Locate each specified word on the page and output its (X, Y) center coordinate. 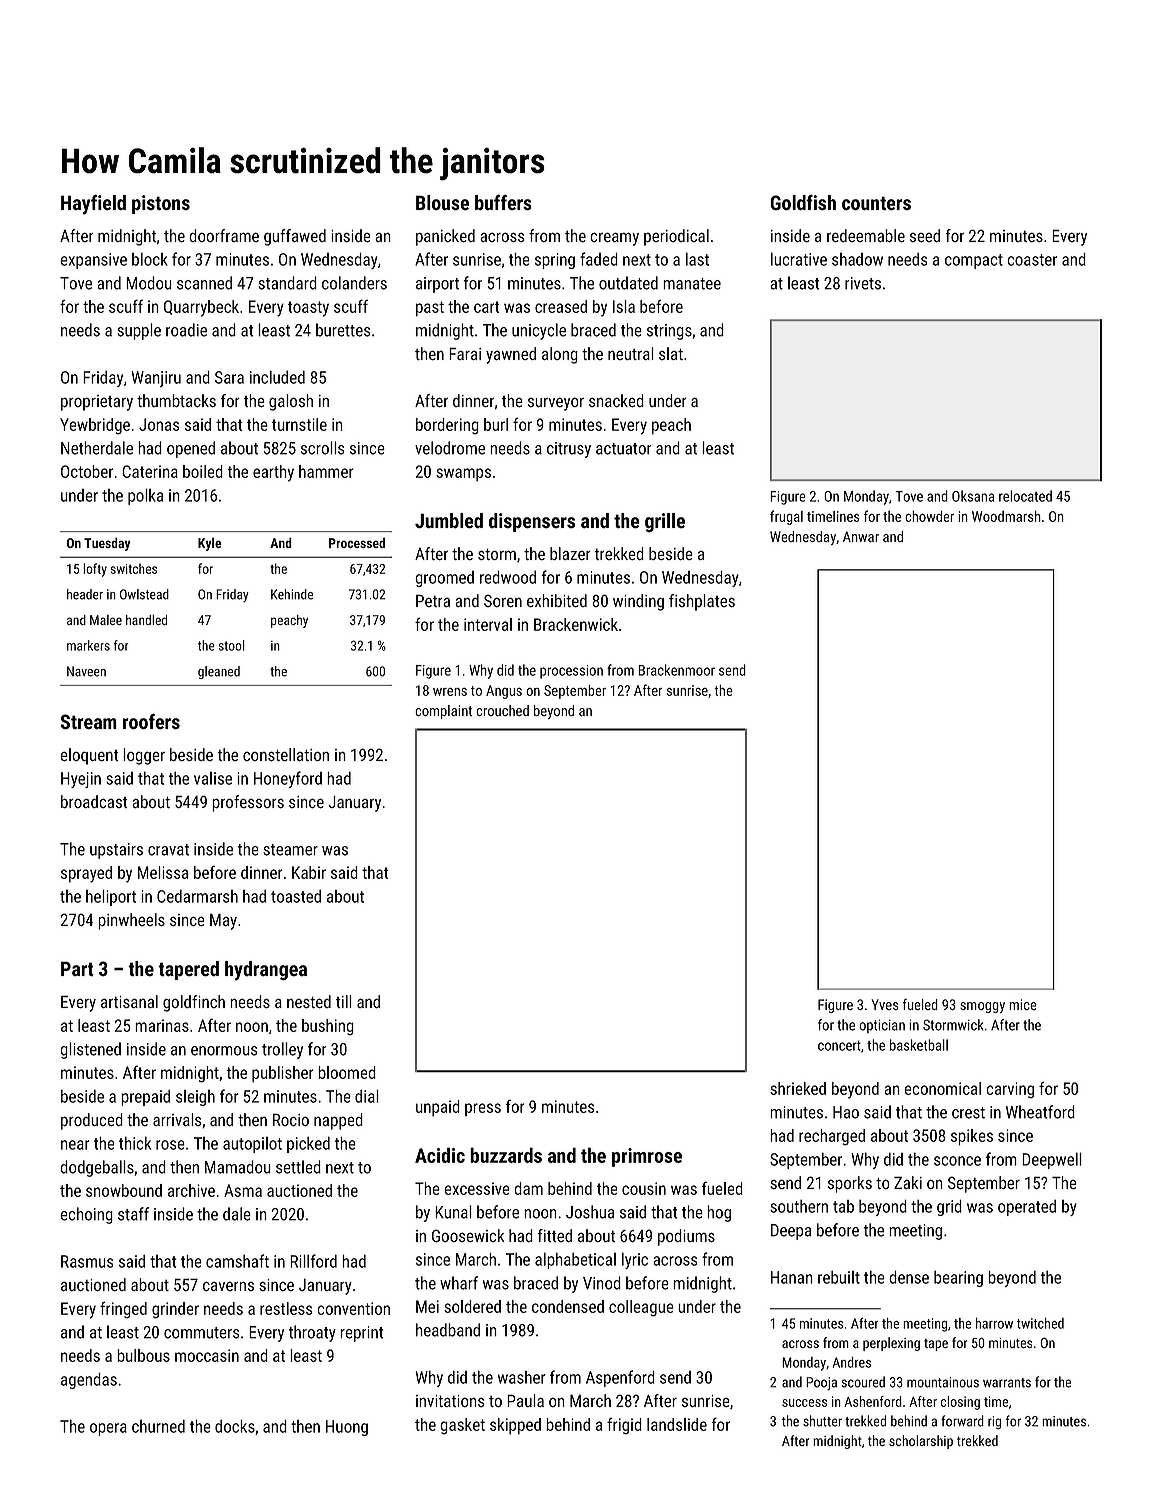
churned (158, 1426)
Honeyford (288, 779)
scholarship (921, 1442)
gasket (462, 1426)
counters (876, 203)
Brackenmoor (676, 670)
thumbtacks (176, 401)
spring (555, 261)
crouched (502, 710)
